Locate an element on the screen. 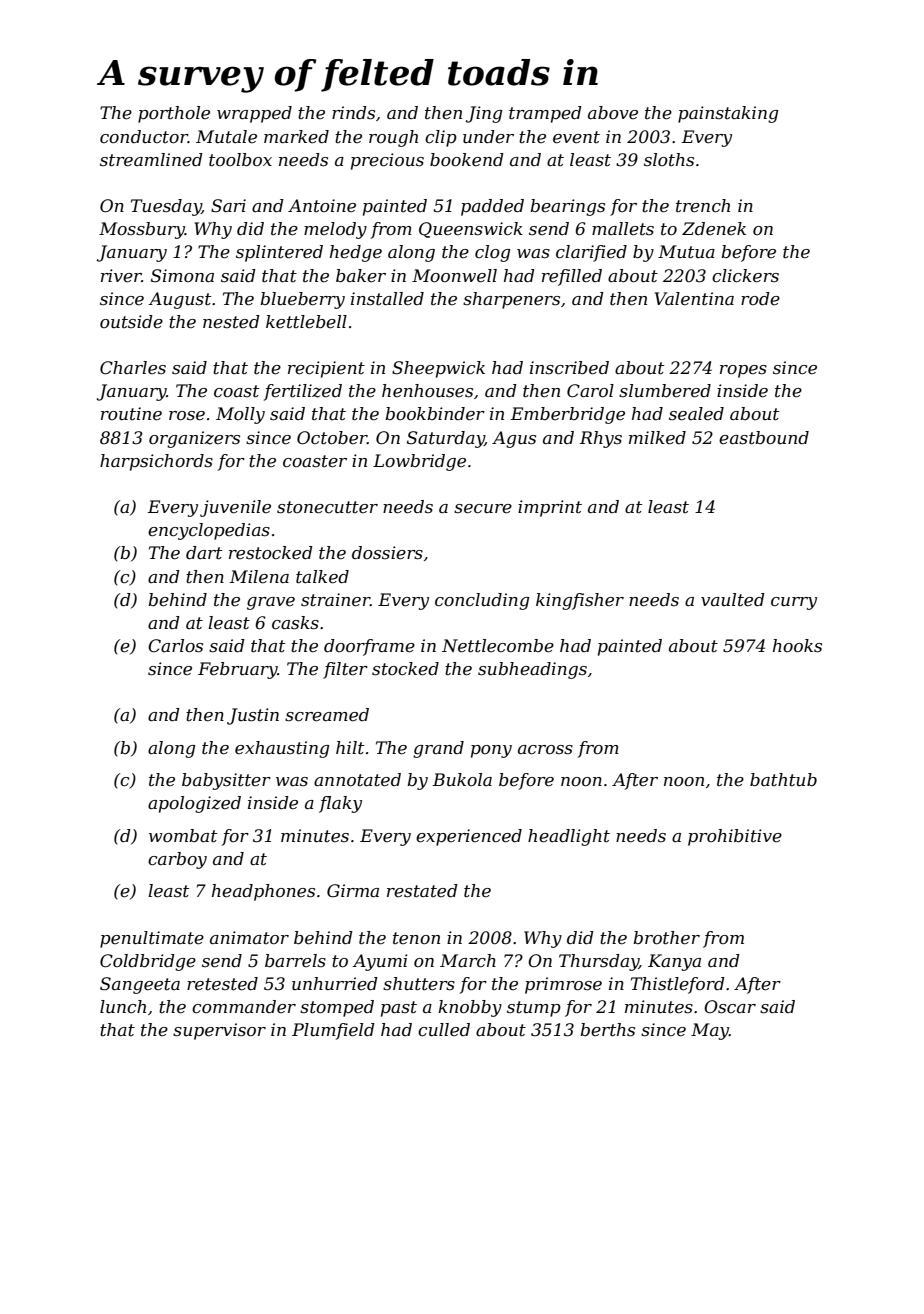 The width and height of the screenshot is (924, 1314). porthole is located at coordinates (174, 114).
